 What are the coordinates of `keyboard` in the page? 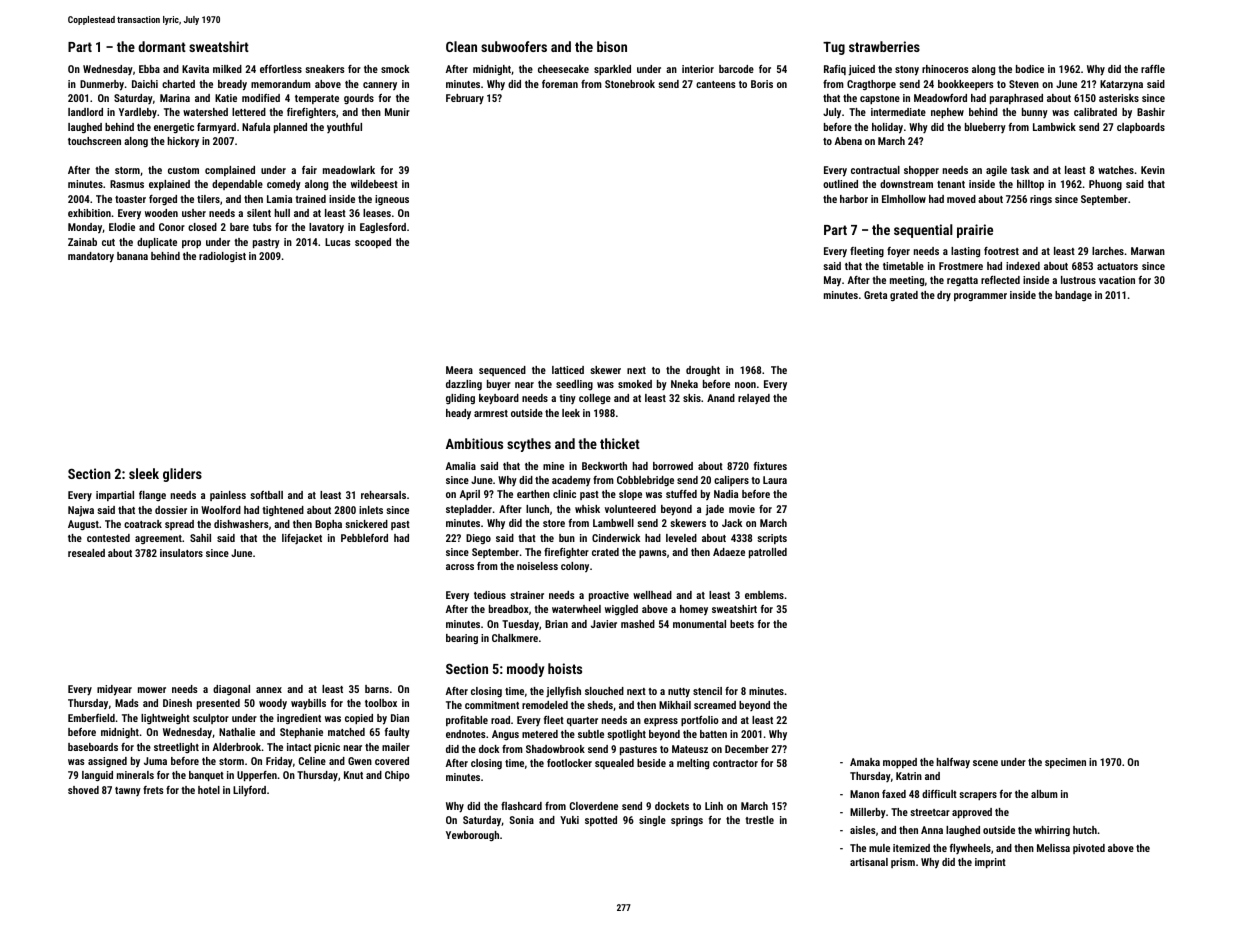 It's located at (499, 399).
